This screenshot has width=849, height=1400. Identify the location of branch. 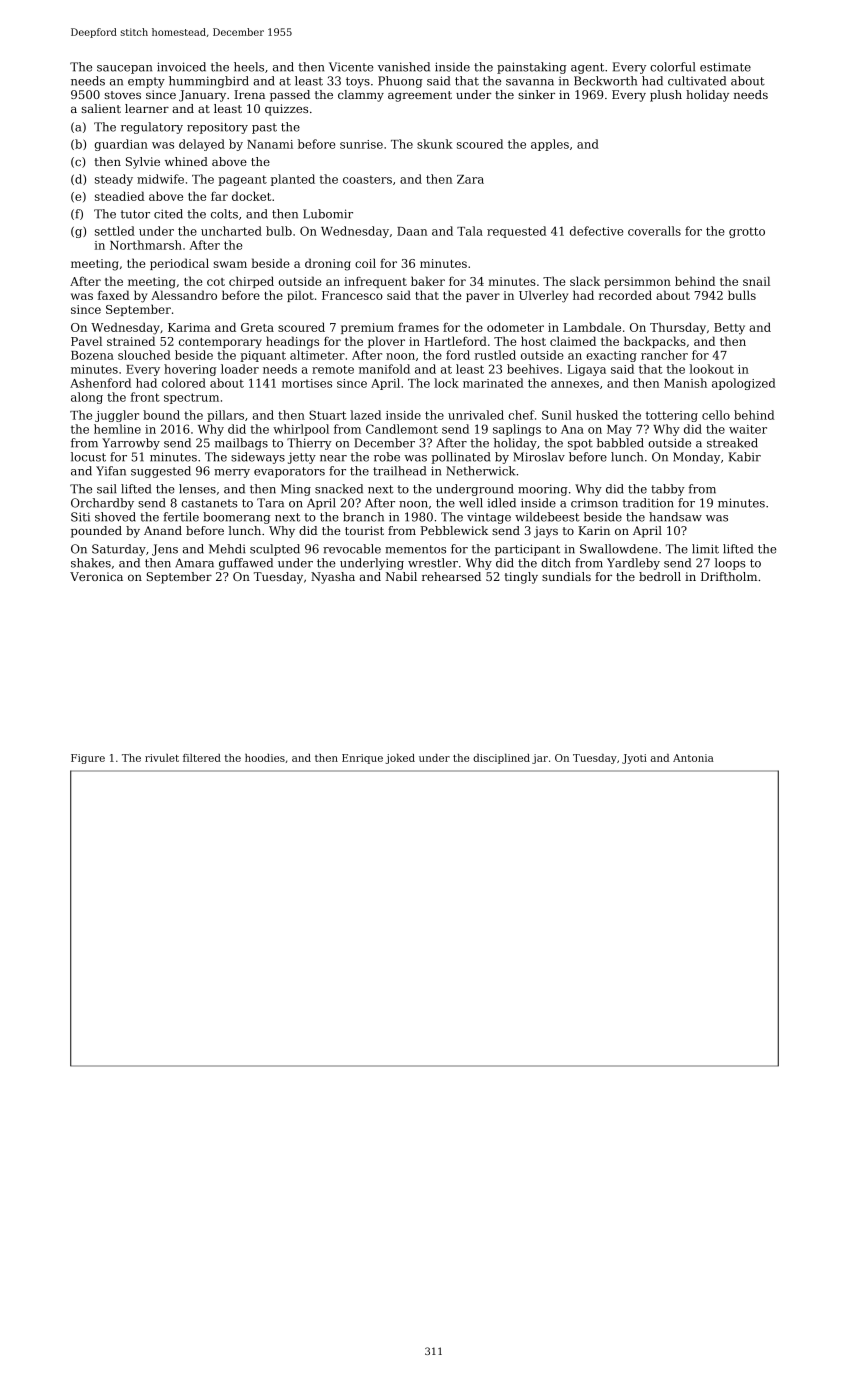
(363, 517).
